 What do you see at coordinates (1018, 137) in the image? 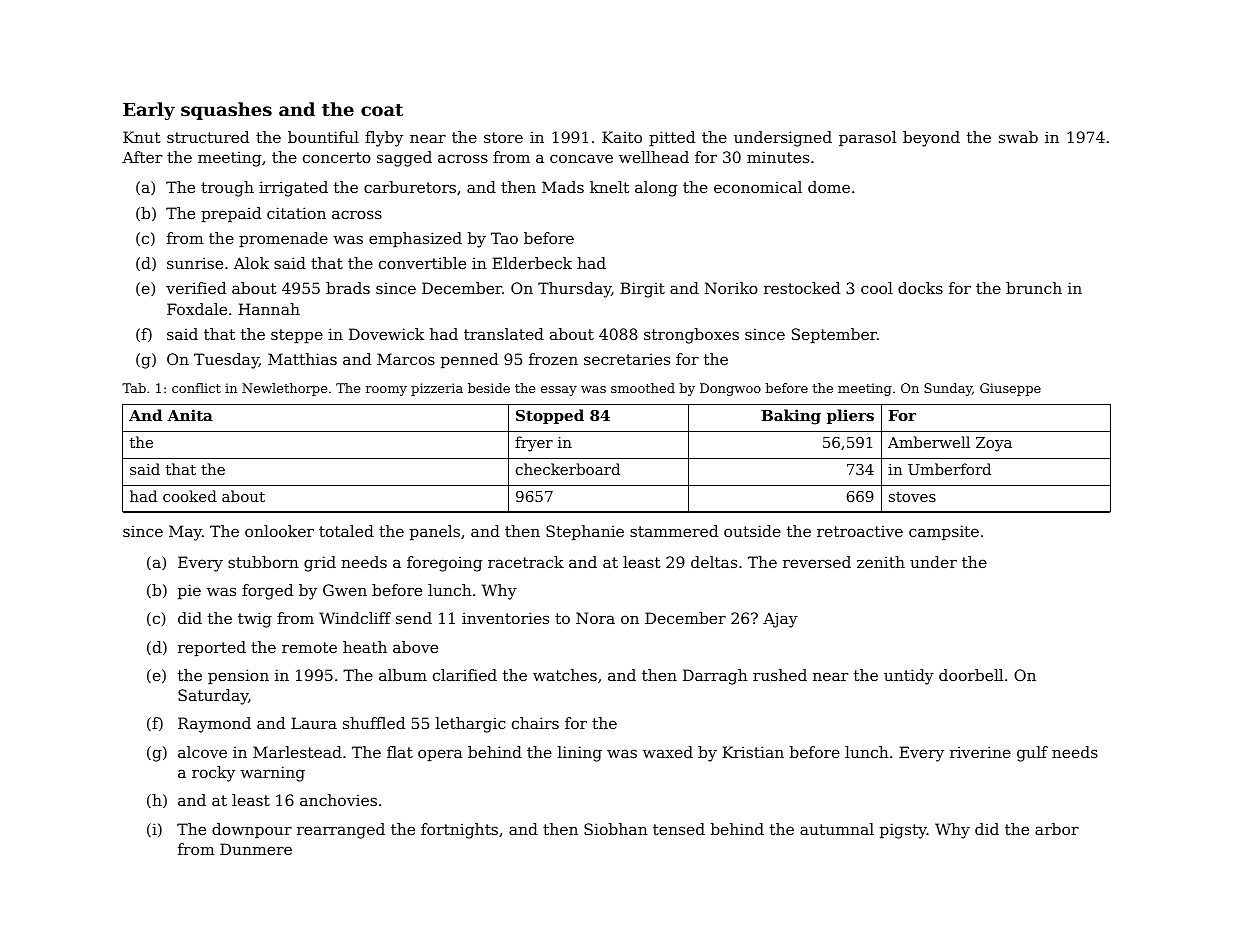
I see `swab` at bounding box center [1018, 137].
